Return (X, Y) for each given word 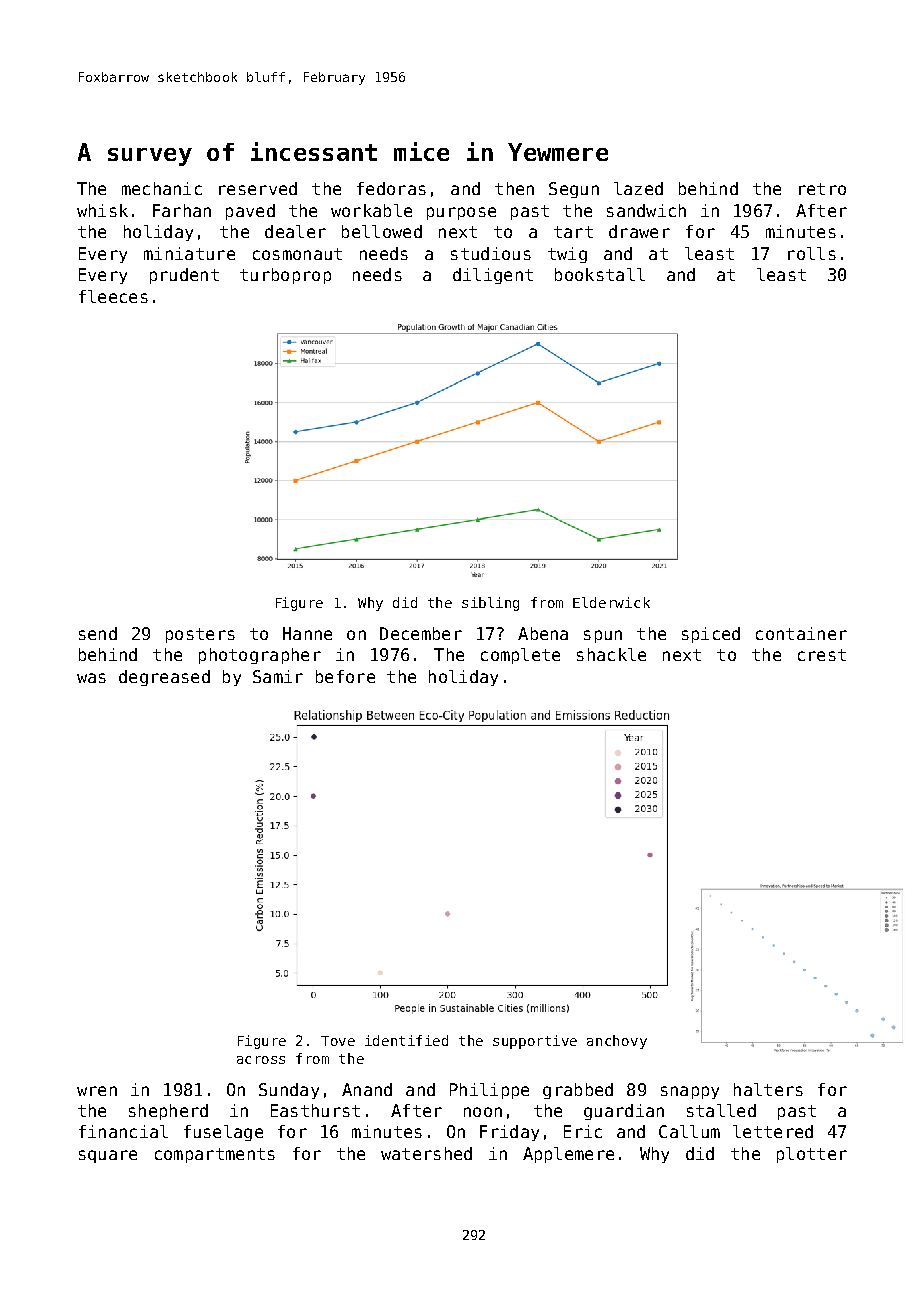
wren (97, 1091)
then (514, 188)
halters (768, 1089)
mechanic (162, 188)
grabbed (578, 1091)
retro (822, 189)
